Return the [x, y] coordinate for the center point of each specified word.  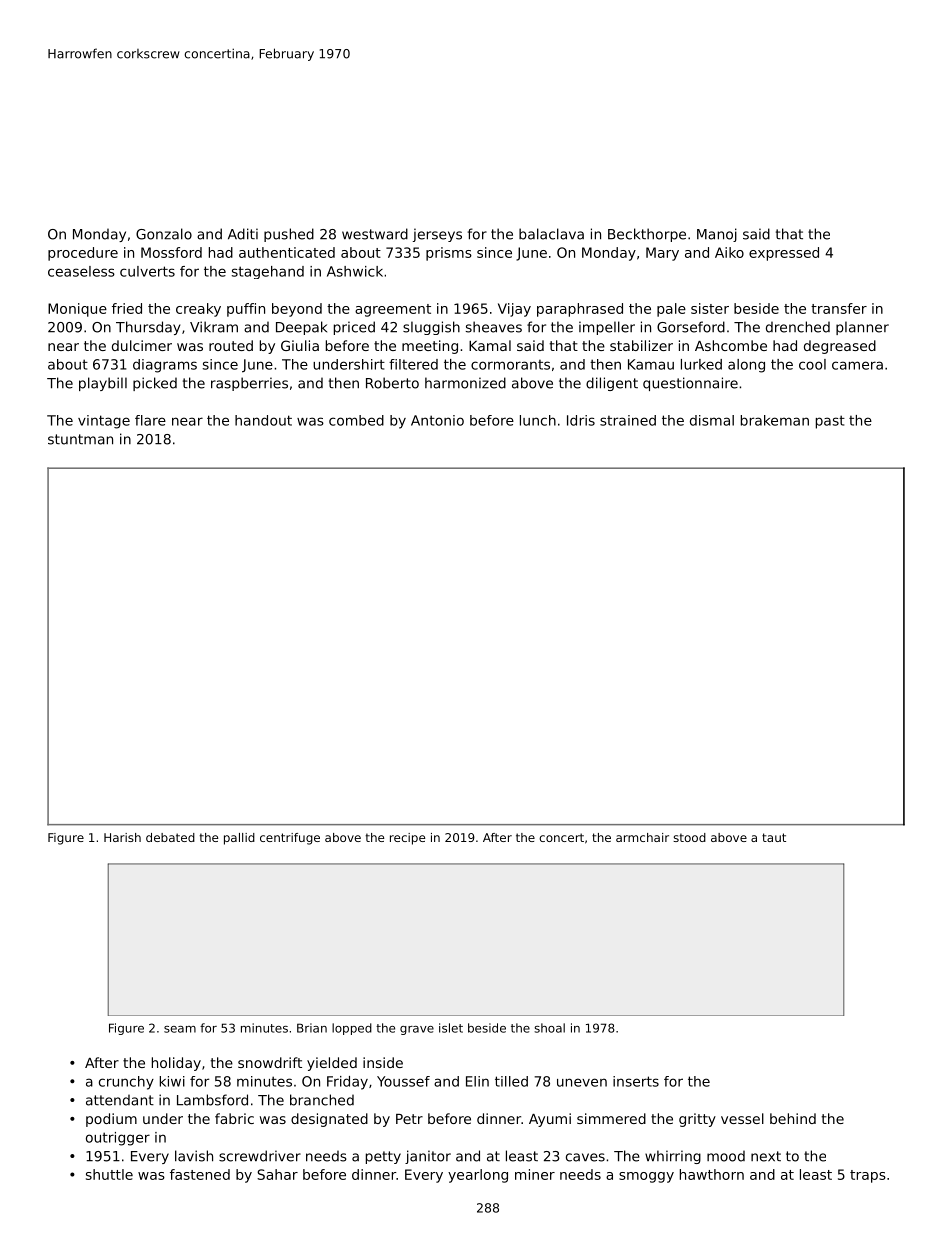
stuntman [80, 439]
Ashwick [355, 271]
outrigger [118, 1139]
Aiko [729, 252]
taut [774, 837]
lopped [352, 1029]
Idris [581, 420]
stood [689, 837]
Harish [122, 837]
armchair [642, 837]
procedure [83, 254]
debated [170, 837]
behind [793, 1118]
